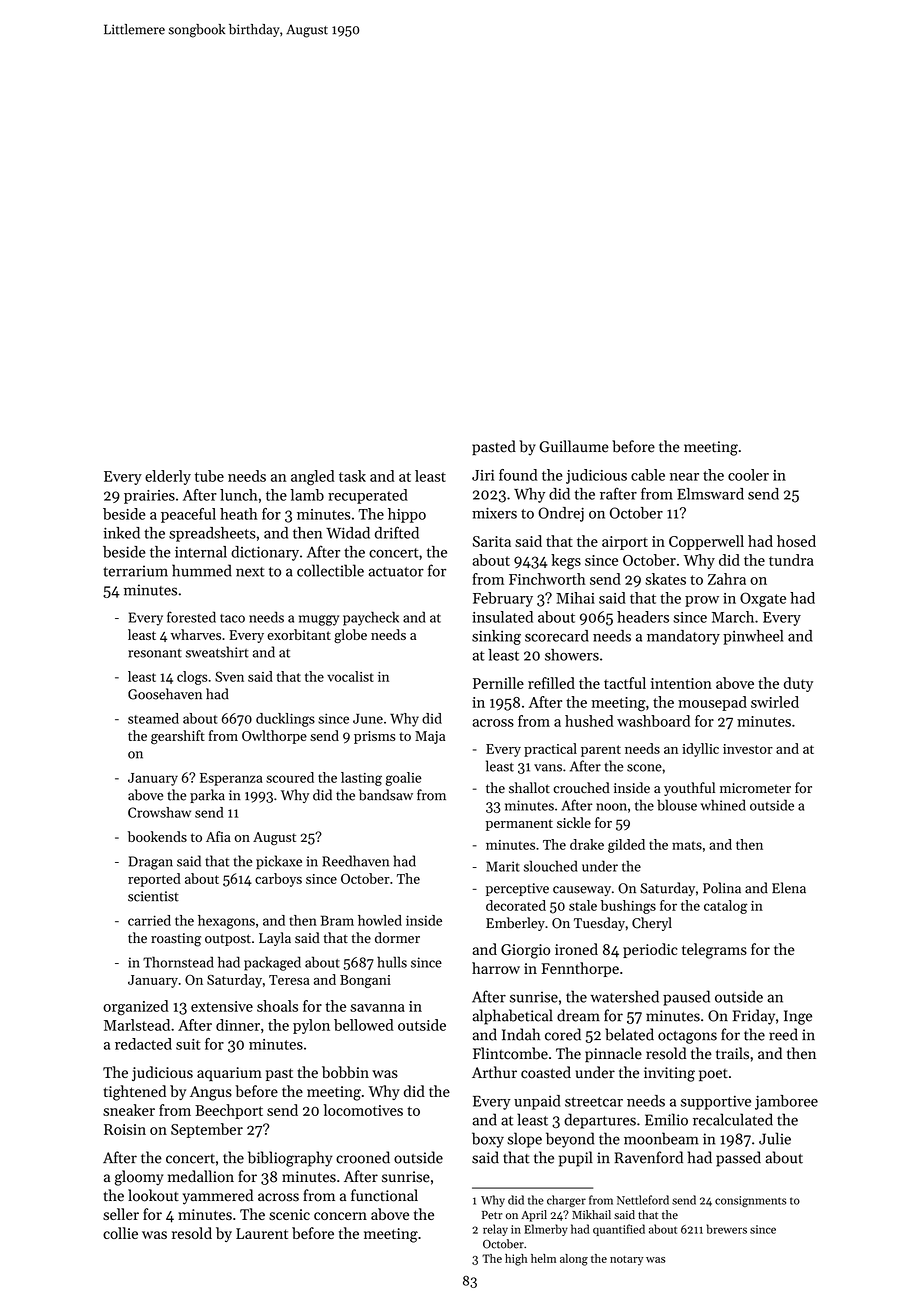  What do you see at coordinates (748, 749) in the screenshot?
I see `investor` at bounding box center [748, 749].
